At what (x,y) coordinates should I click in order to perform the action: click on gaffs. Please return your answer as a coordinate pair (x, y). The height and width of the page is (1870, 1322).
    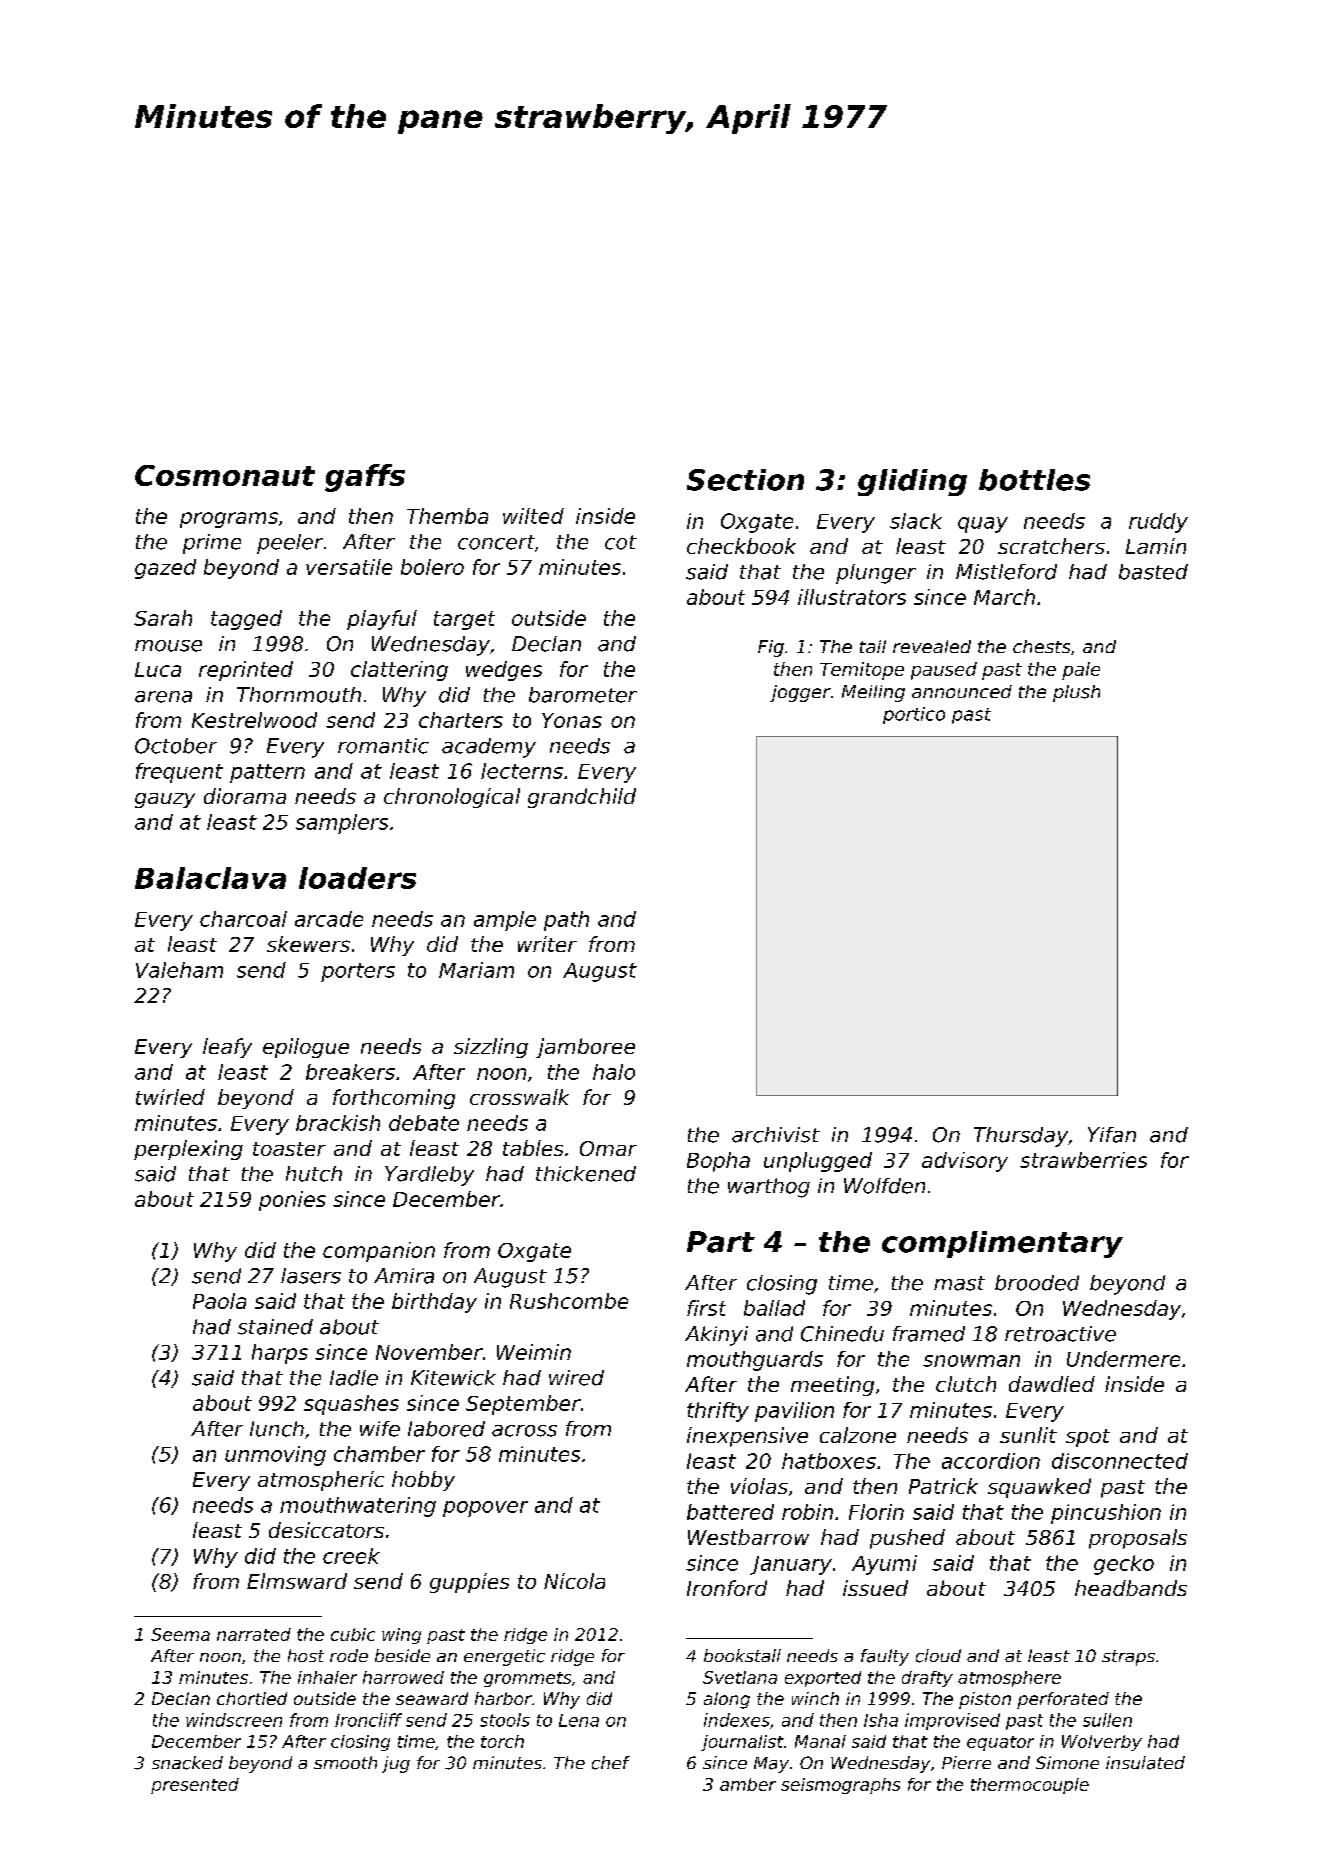
    Looking at the image, I should click on (365, 478).
